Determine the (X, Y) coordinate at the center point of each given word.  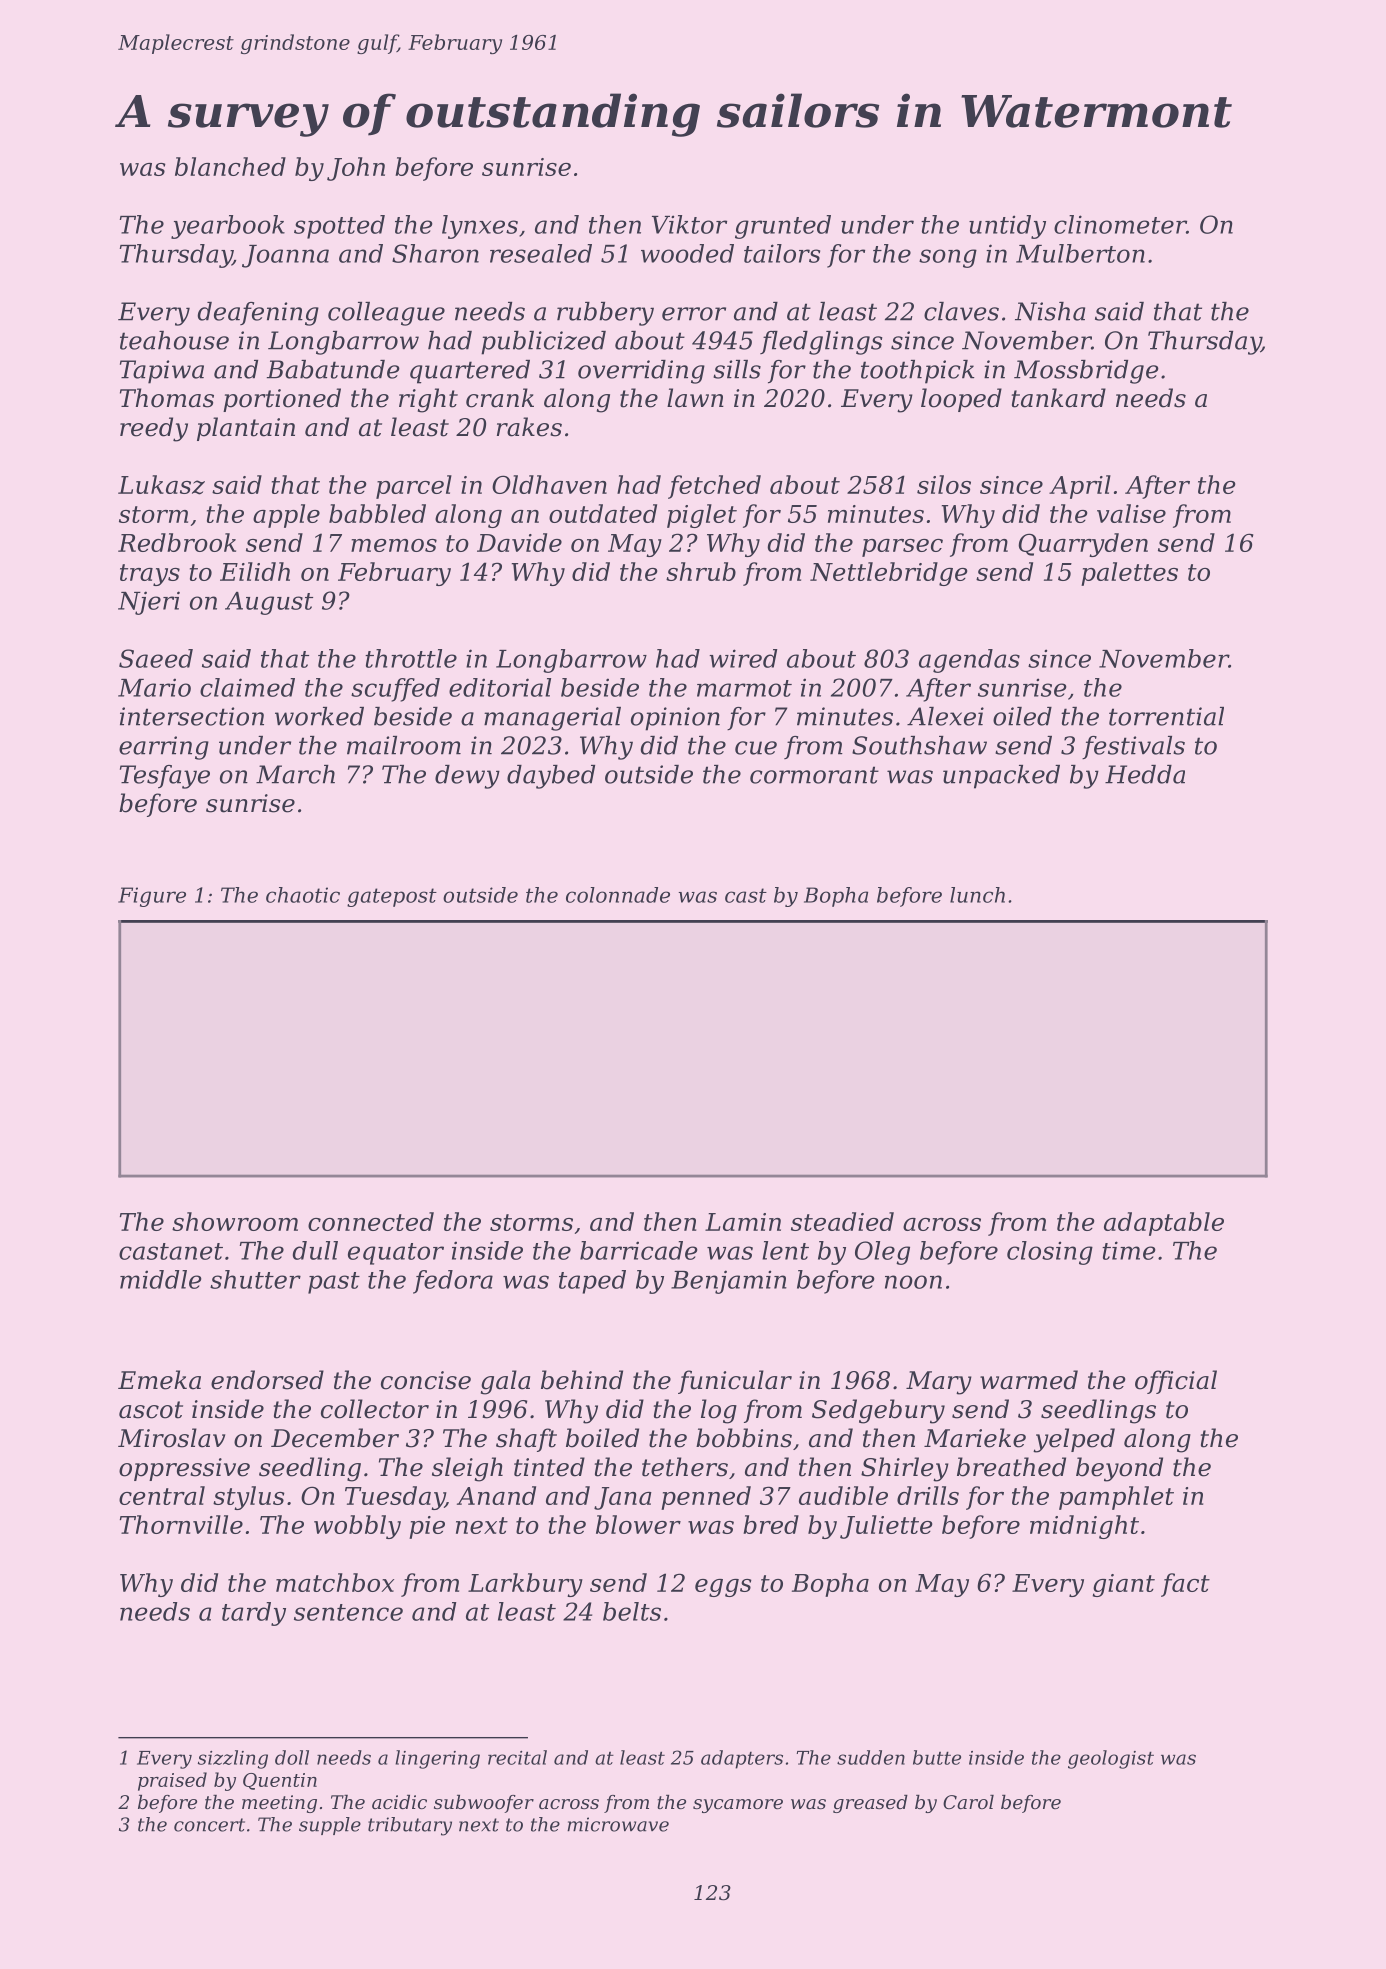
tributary (410, 1826)
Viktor (689, 224)
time (1129, 1250)
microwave (618, 1824)
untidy (1007, 227)
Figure (152, 897)
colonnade (618, 895)
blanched (230, 166)
